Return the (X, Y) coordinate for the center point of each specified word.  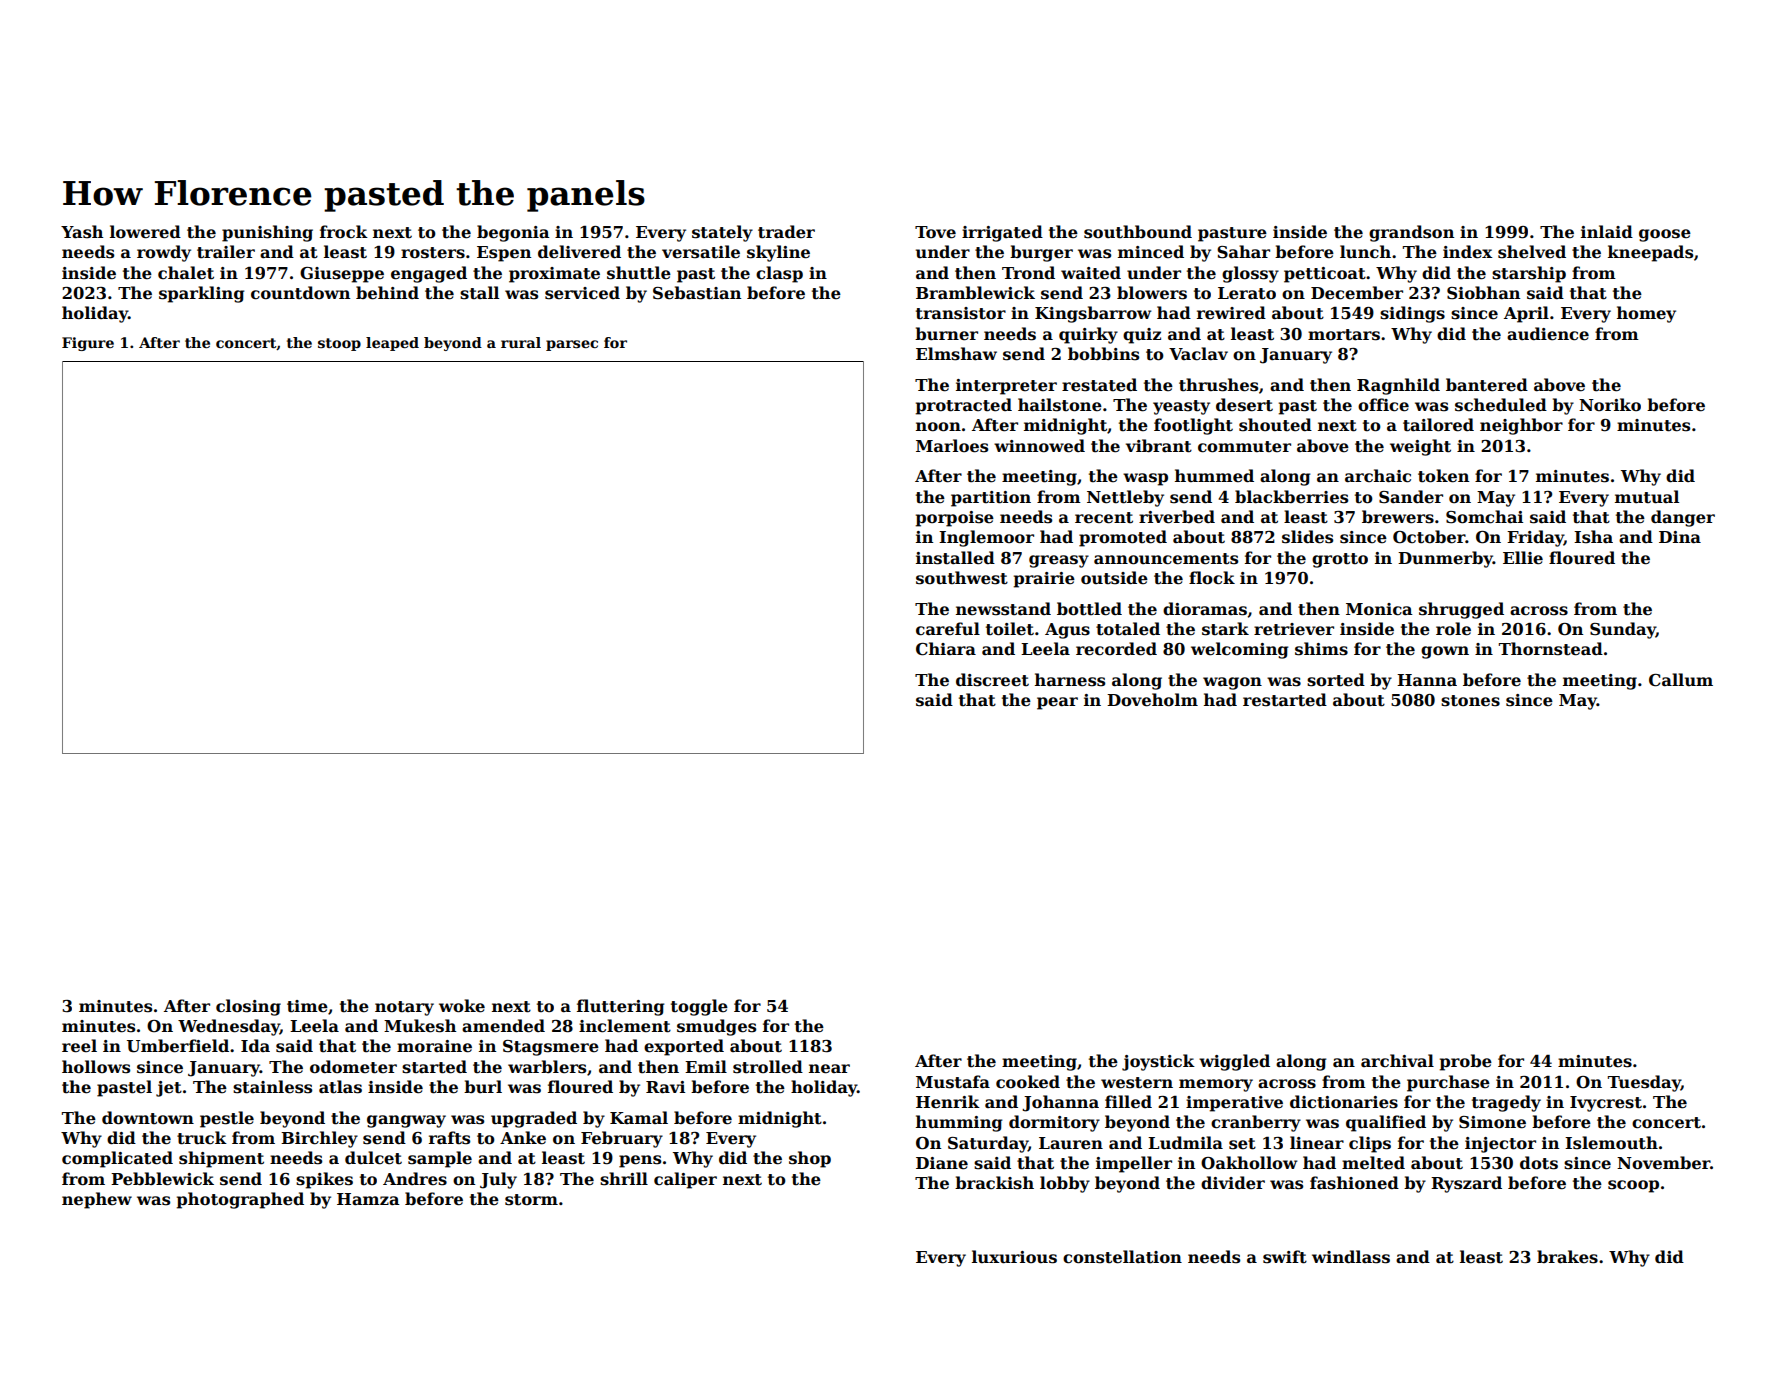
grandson (1411, 233)
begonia (513, 233)
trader (786, 232)
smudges (716, 1027)
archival (1397, 1060)
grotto (1340, 560)
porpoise (955, 519)
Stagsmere (551, 1048)
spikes (324, 1180)
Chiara (946, 649)
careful (948, 629)
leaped (392, 344)
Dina (1680, 537)
